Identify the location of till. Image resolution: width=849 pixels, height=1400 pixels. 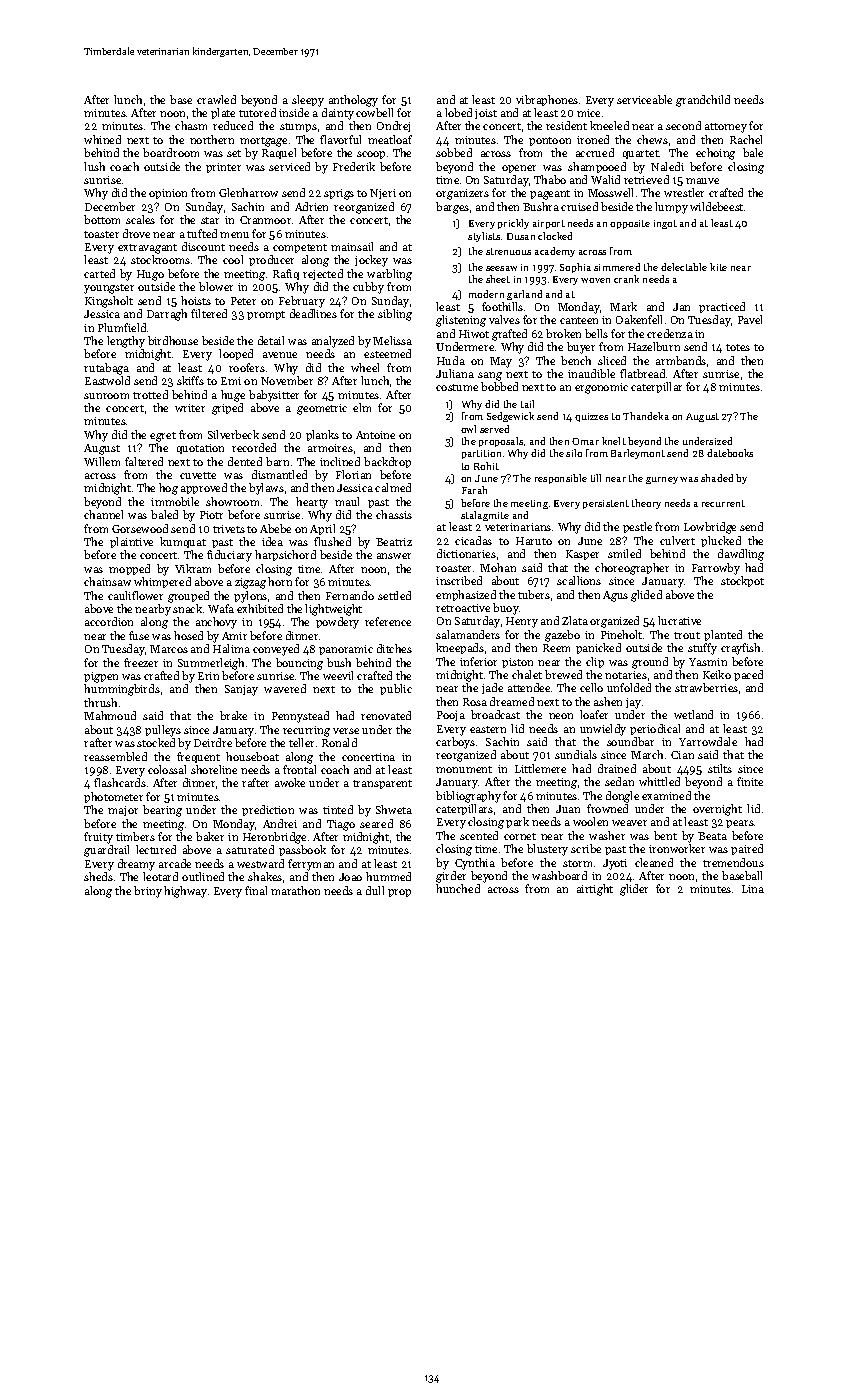
(596, 478).
